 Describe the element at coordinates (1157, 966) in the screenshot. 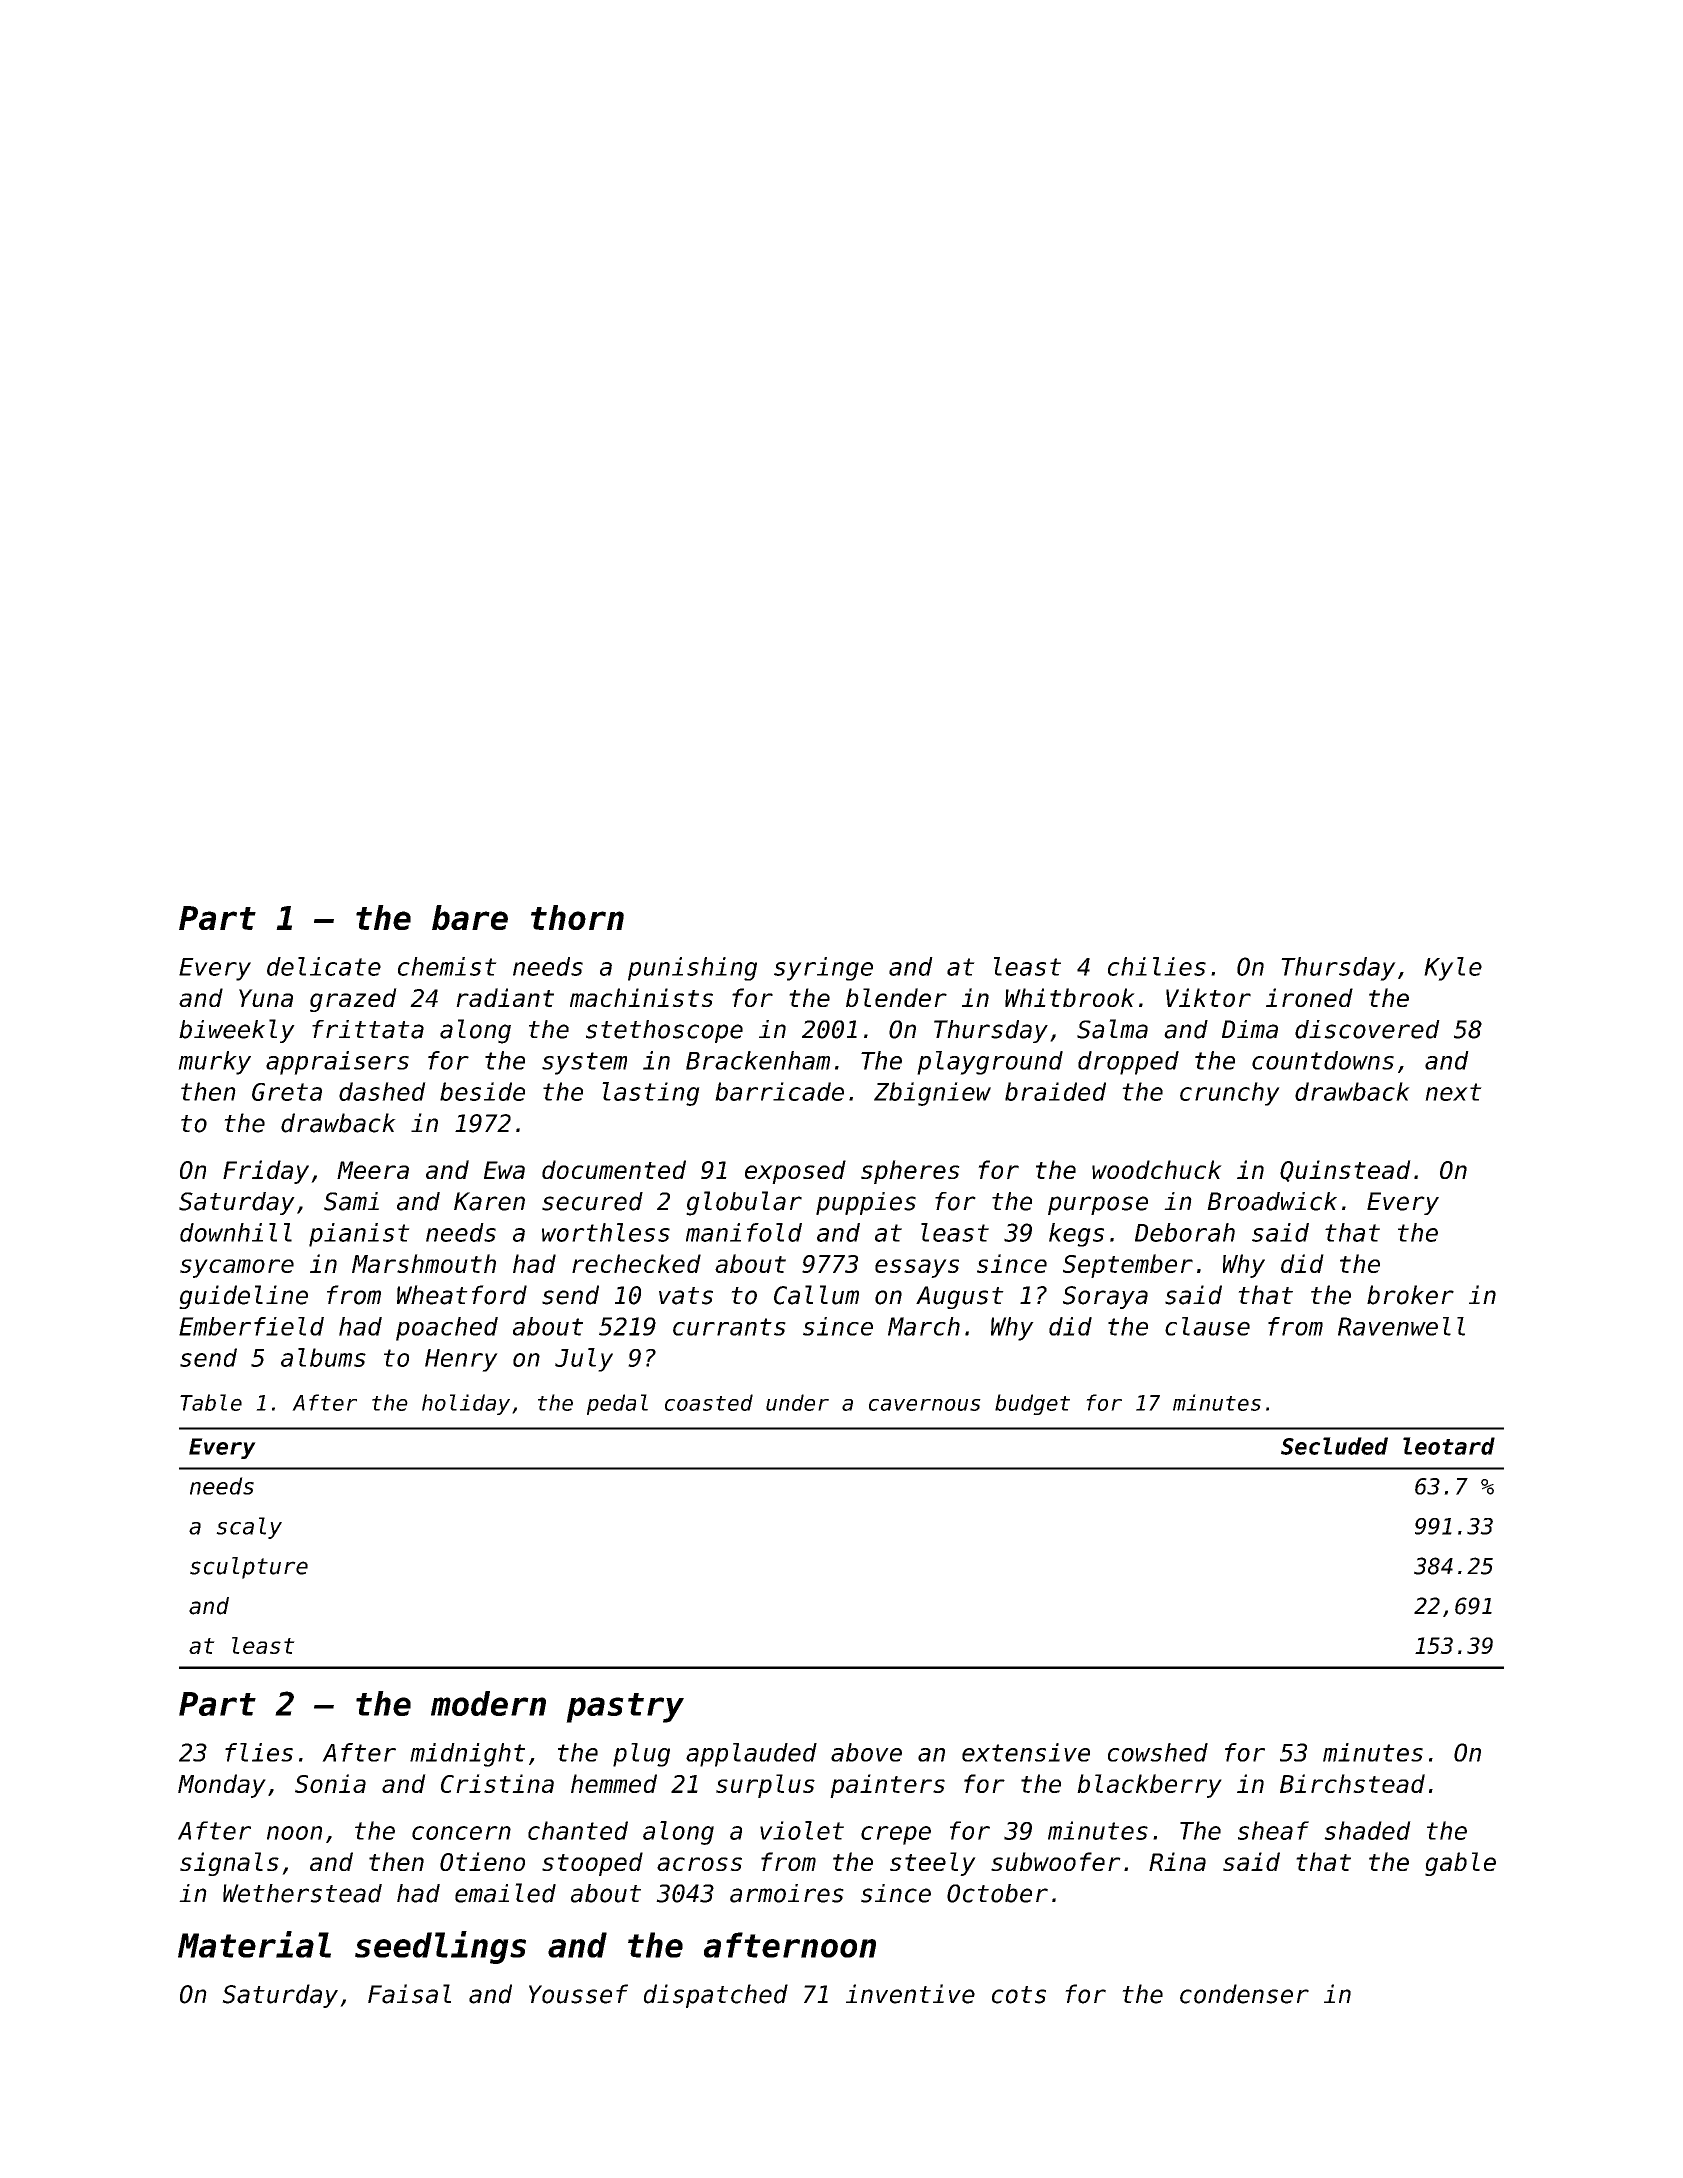

I see `chilies` at that location.
